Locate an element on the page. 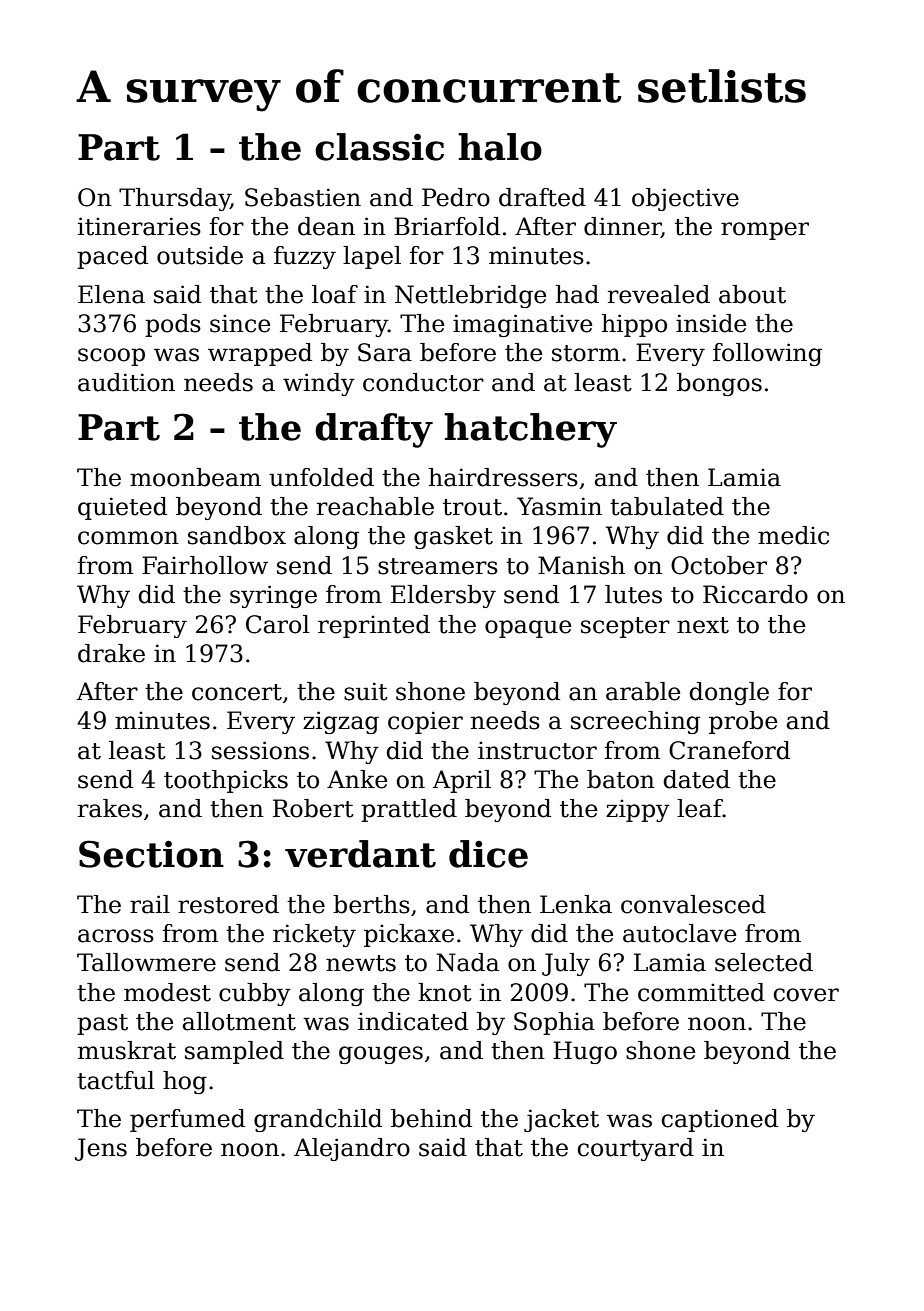 This document has height=1311, width=924. Robert is located at coordinates (313, 808).
